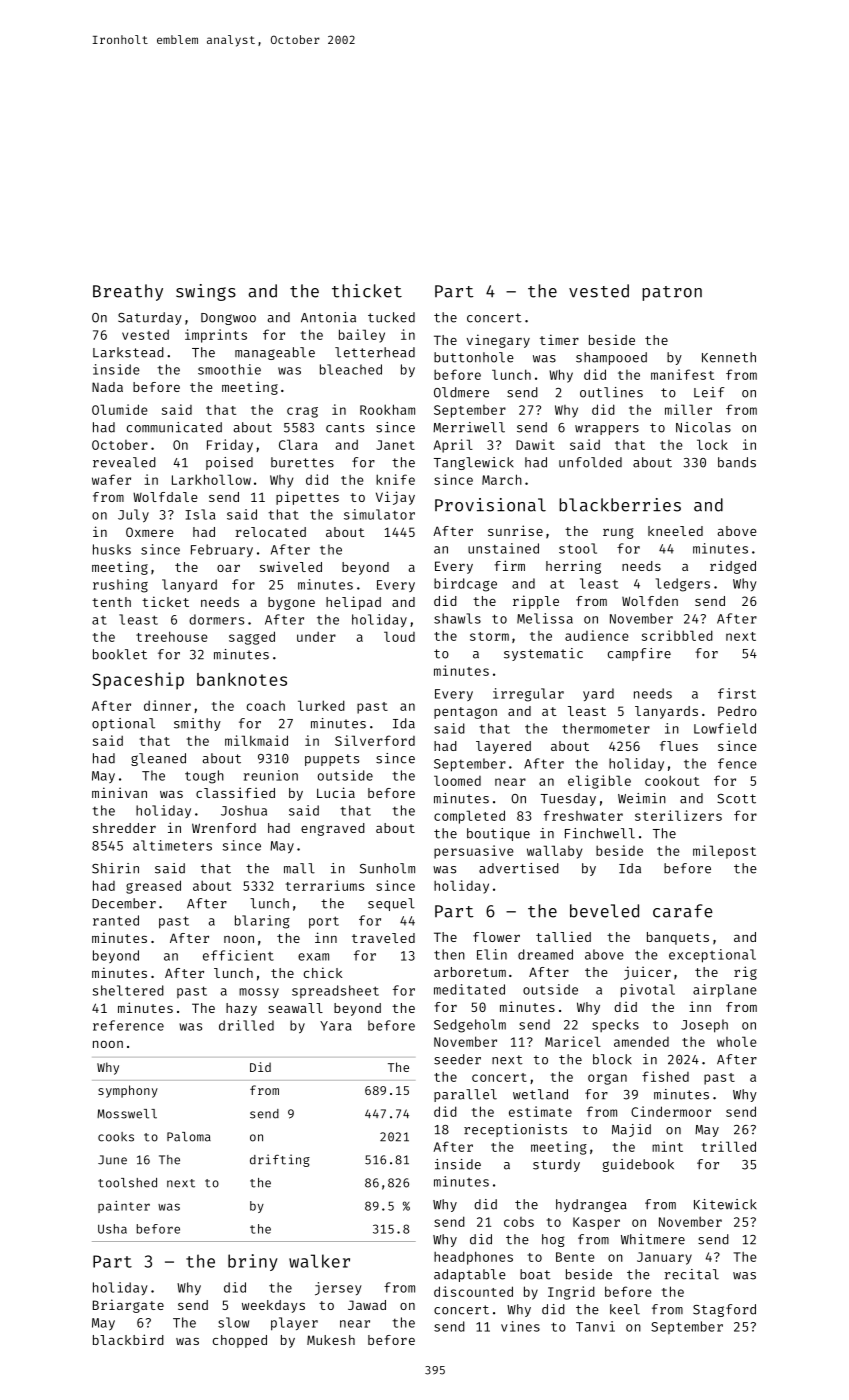 This screenshot has height=1400, width=849. Describe the element at coordinates (128, 1339) in the screenshot. I see `blackbird` at that location.
